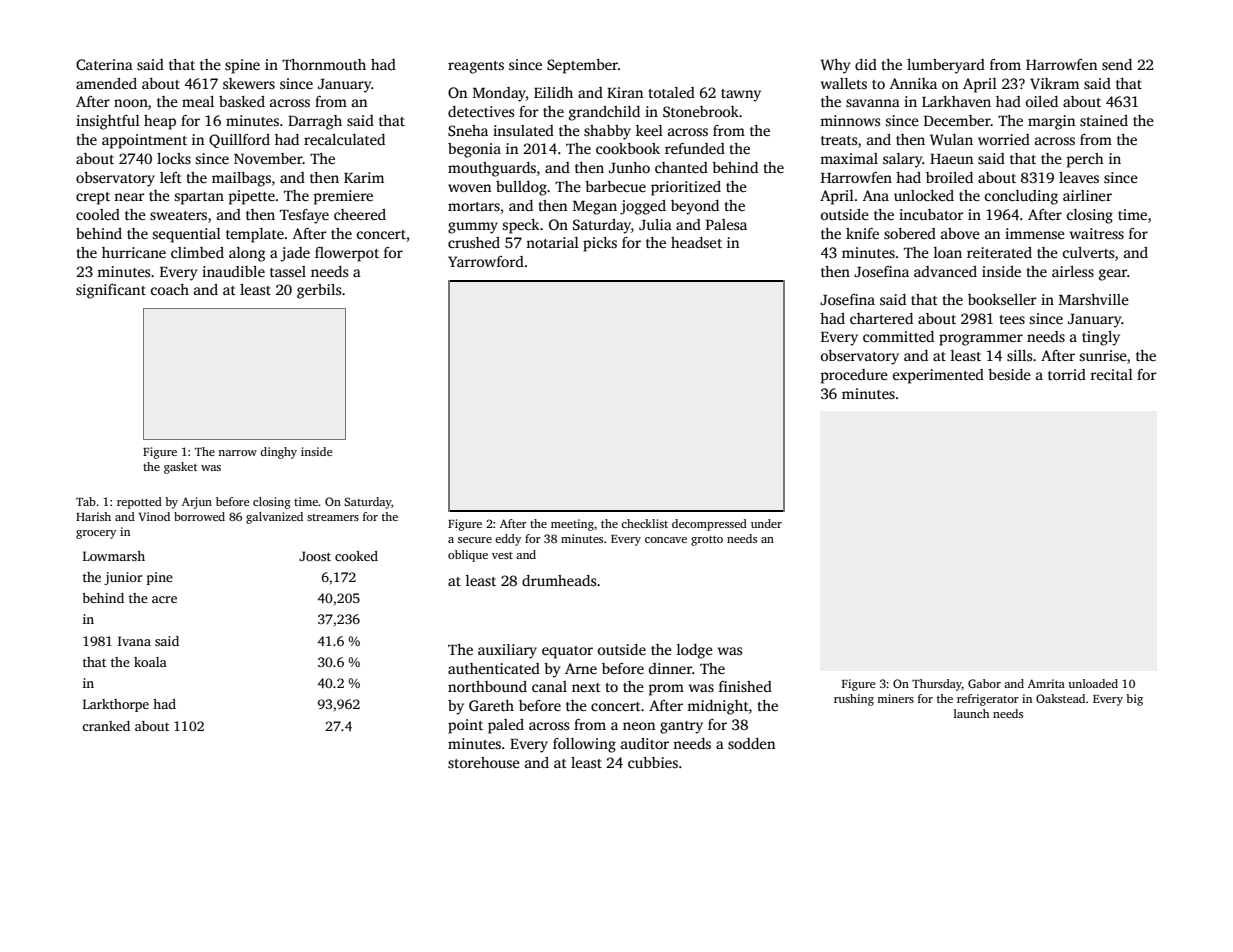 The width and height of the screenshot is (1233, 952). I want to click on under, so click(766, 523).
